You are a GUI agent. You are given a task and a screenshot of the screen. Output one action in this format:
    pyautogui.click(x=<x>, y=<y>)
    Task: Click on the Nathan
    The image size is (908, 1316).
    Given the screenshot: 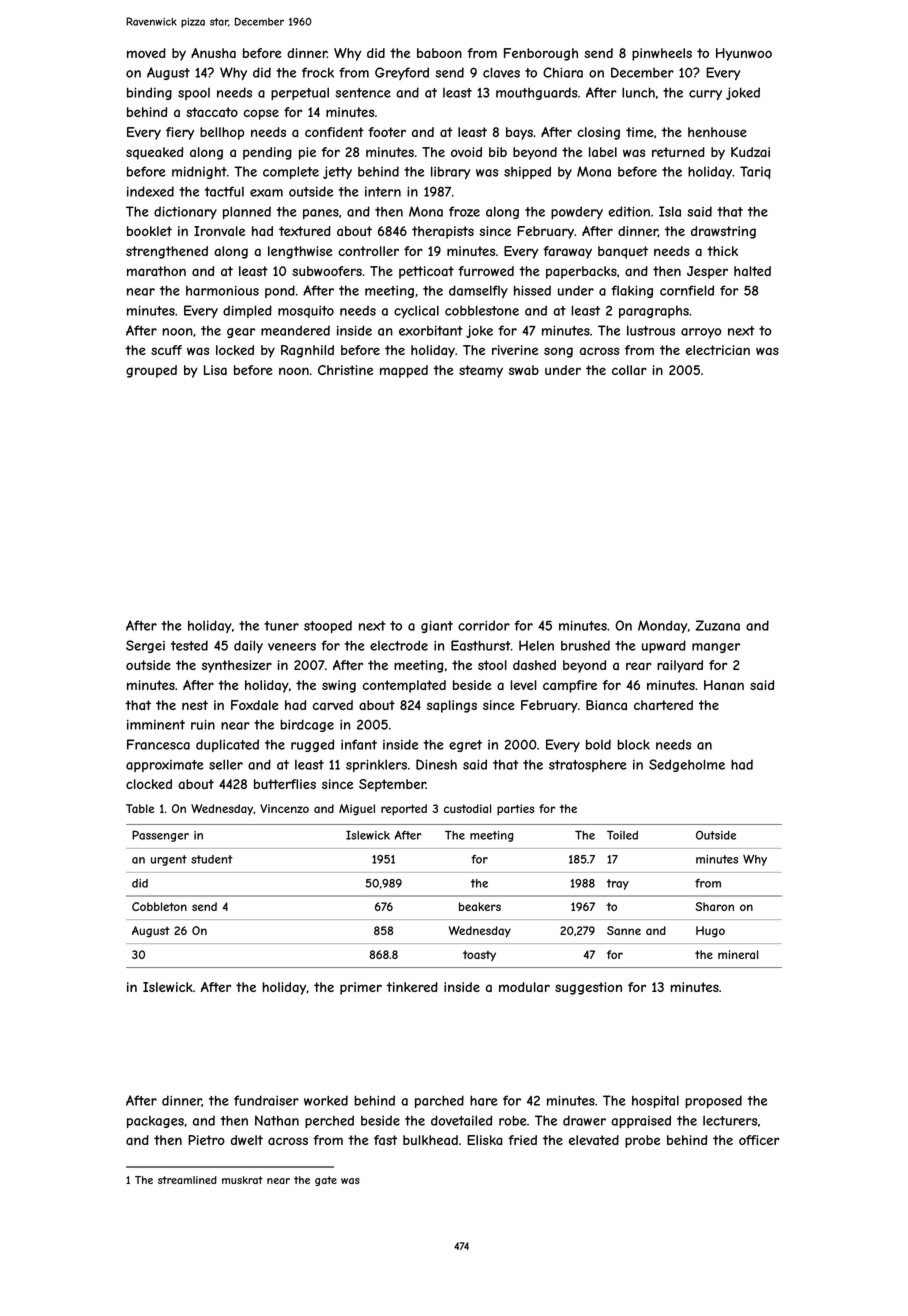 What is the action you would take?
    pyautogui.click(x=277, y=1120)
